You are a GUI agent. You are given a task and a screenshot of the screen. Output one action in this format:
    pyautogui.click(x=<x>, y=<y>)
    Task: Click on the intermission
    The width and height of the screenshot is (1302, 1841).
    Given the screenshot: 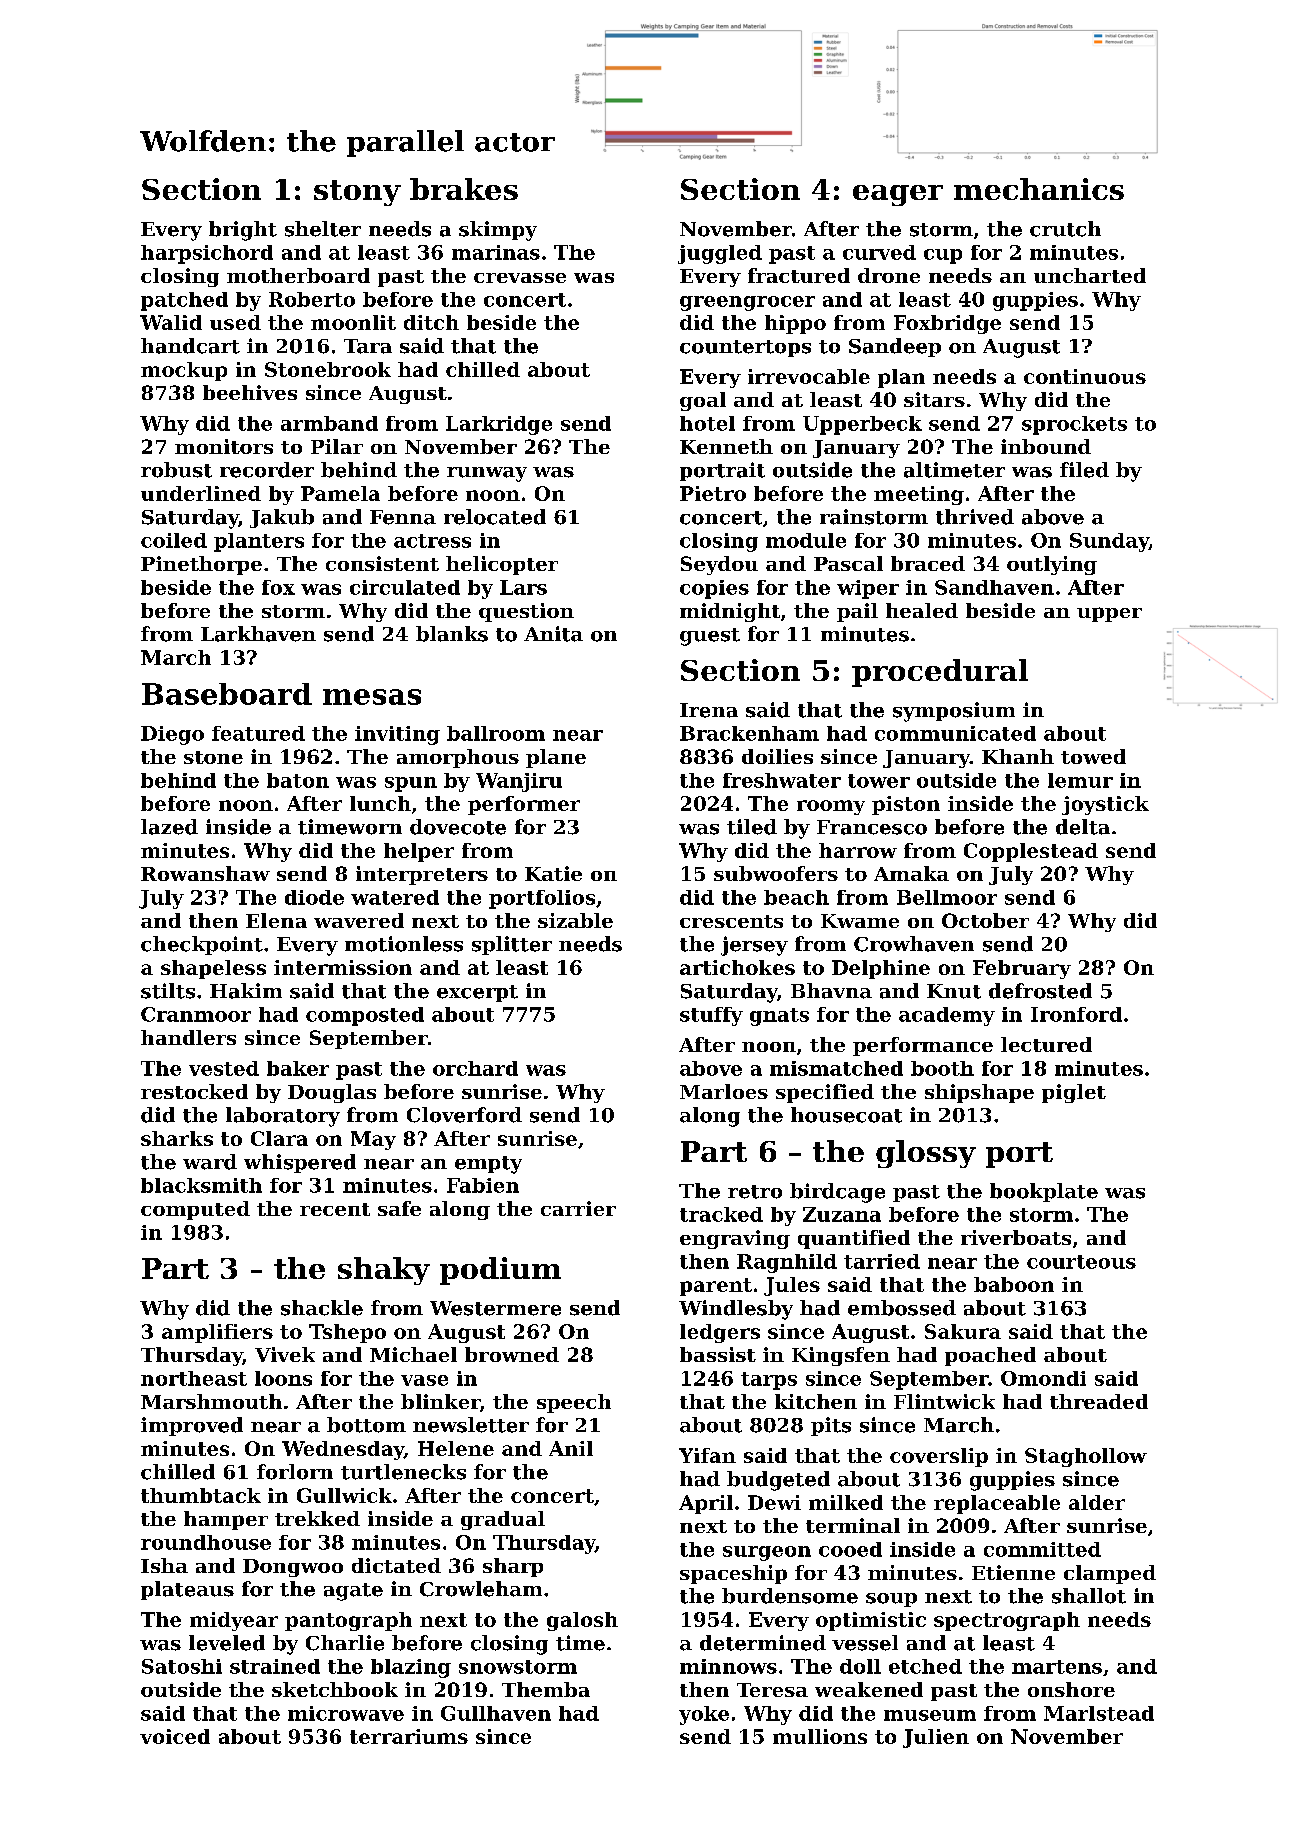 What is the action you would take?
    pyautogui.click(x=343, y=967)
